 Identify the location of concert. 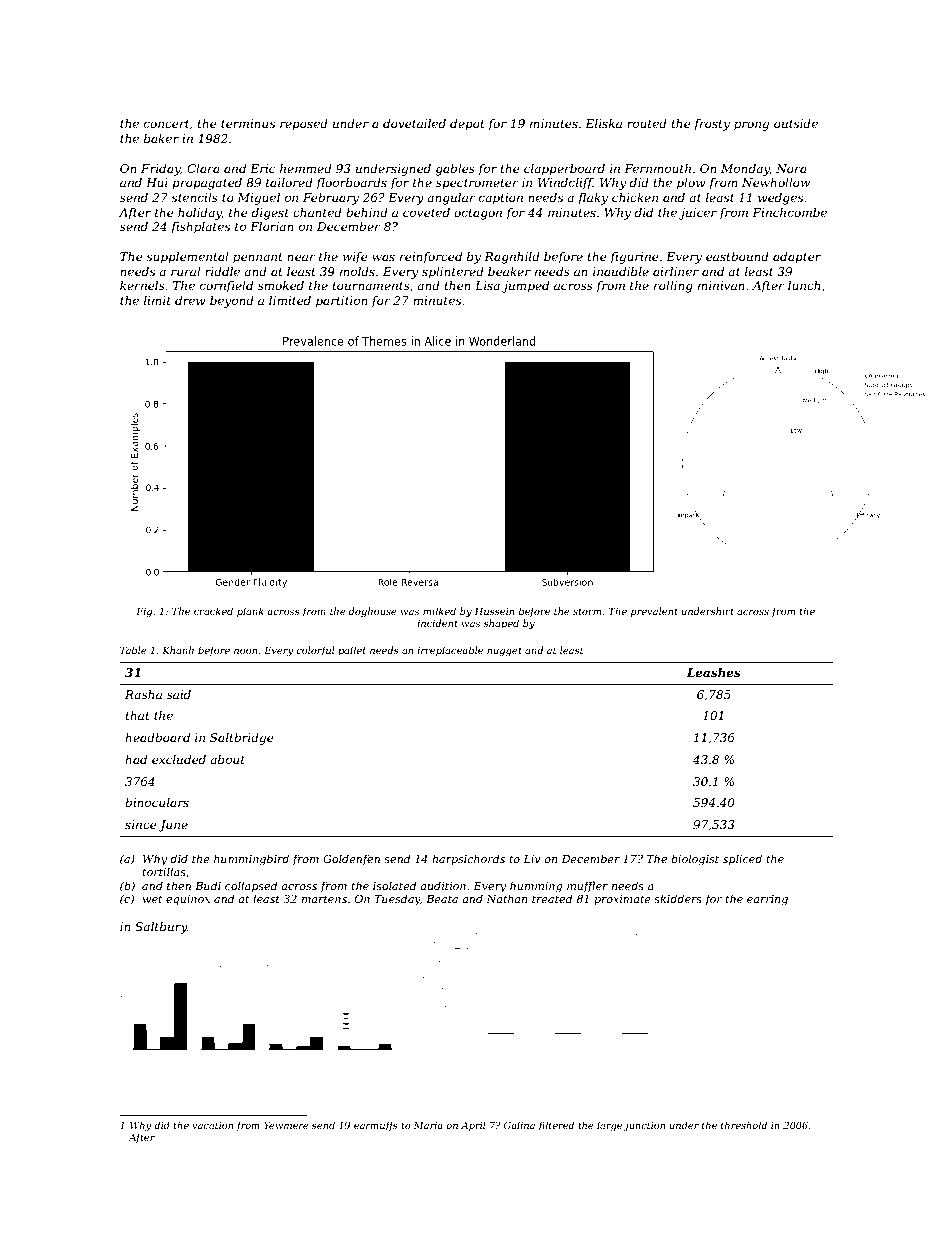
(166, 124).
